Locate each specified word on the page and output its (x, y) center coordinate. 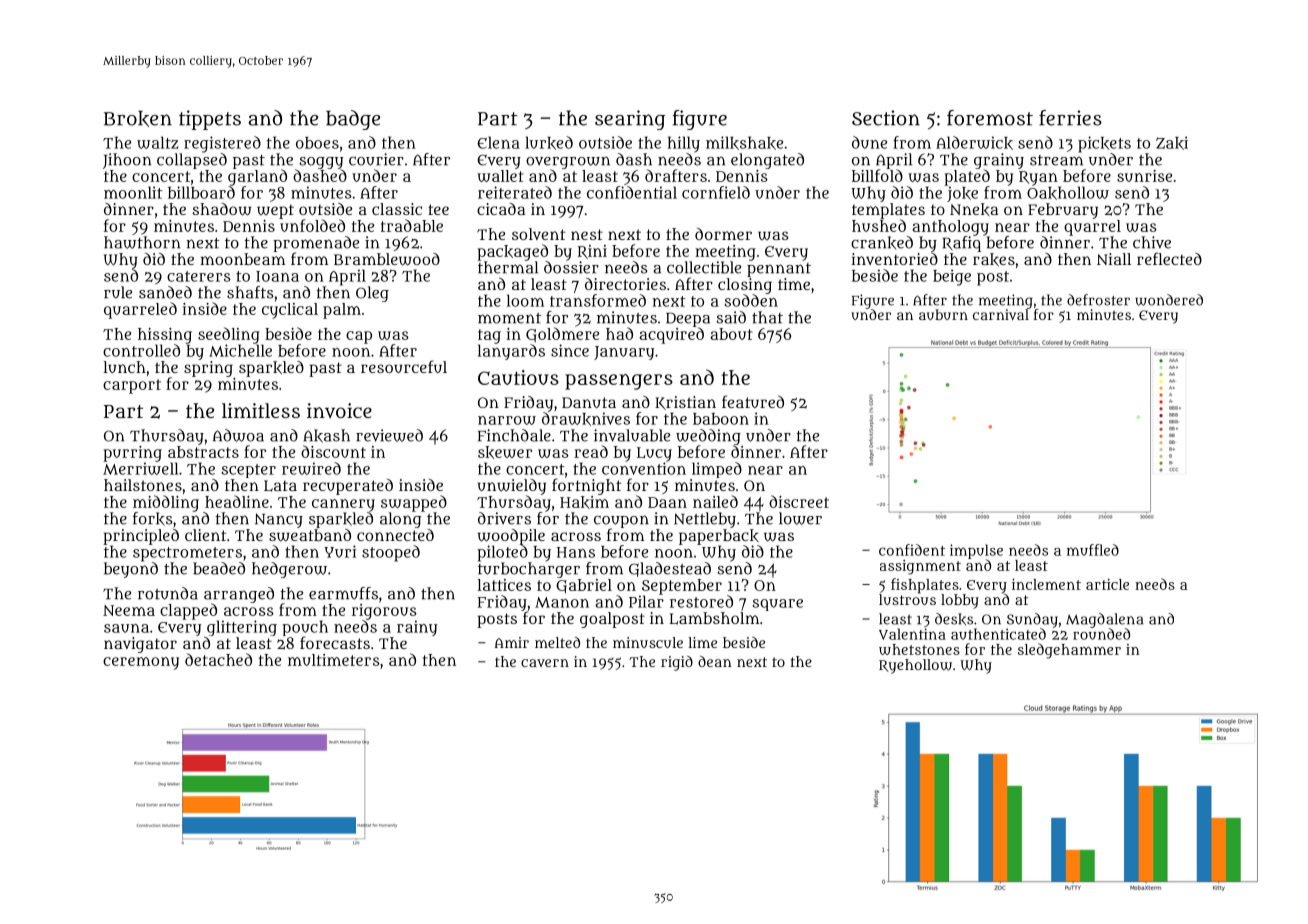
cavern (545, 663)
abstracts (203, 452)
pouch (305, 628)
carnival (1001, 314)
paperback (719, 537)
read (591, 451)
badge (353, 120)
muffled (1093, 550)
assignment (920, 567)
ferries (1070, 118)
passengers (619, 382)
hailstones (143, 485)
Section (886, 118)
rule (118, 292)
